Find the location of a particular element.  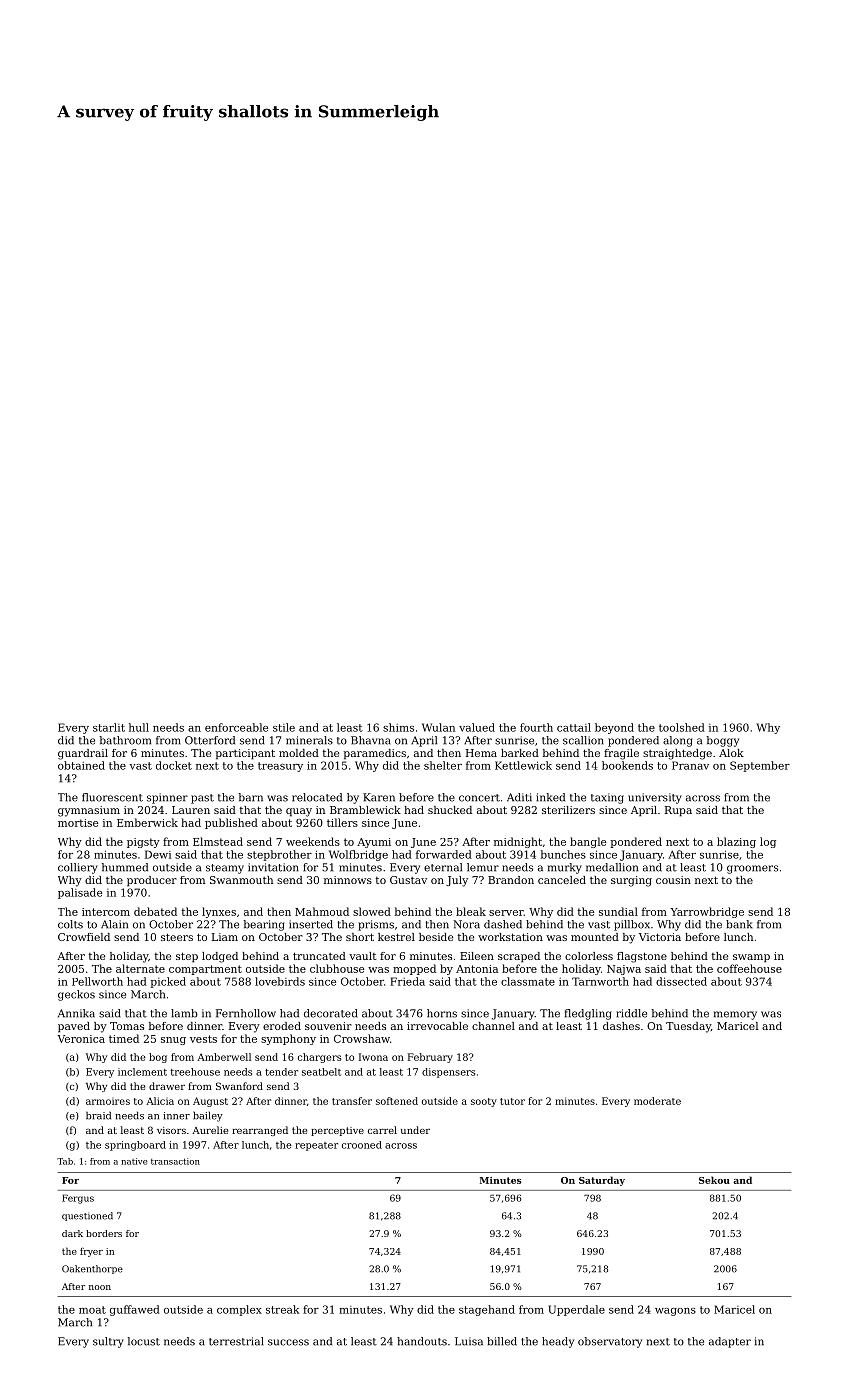

cattail is located at coordinates (574, 727).
